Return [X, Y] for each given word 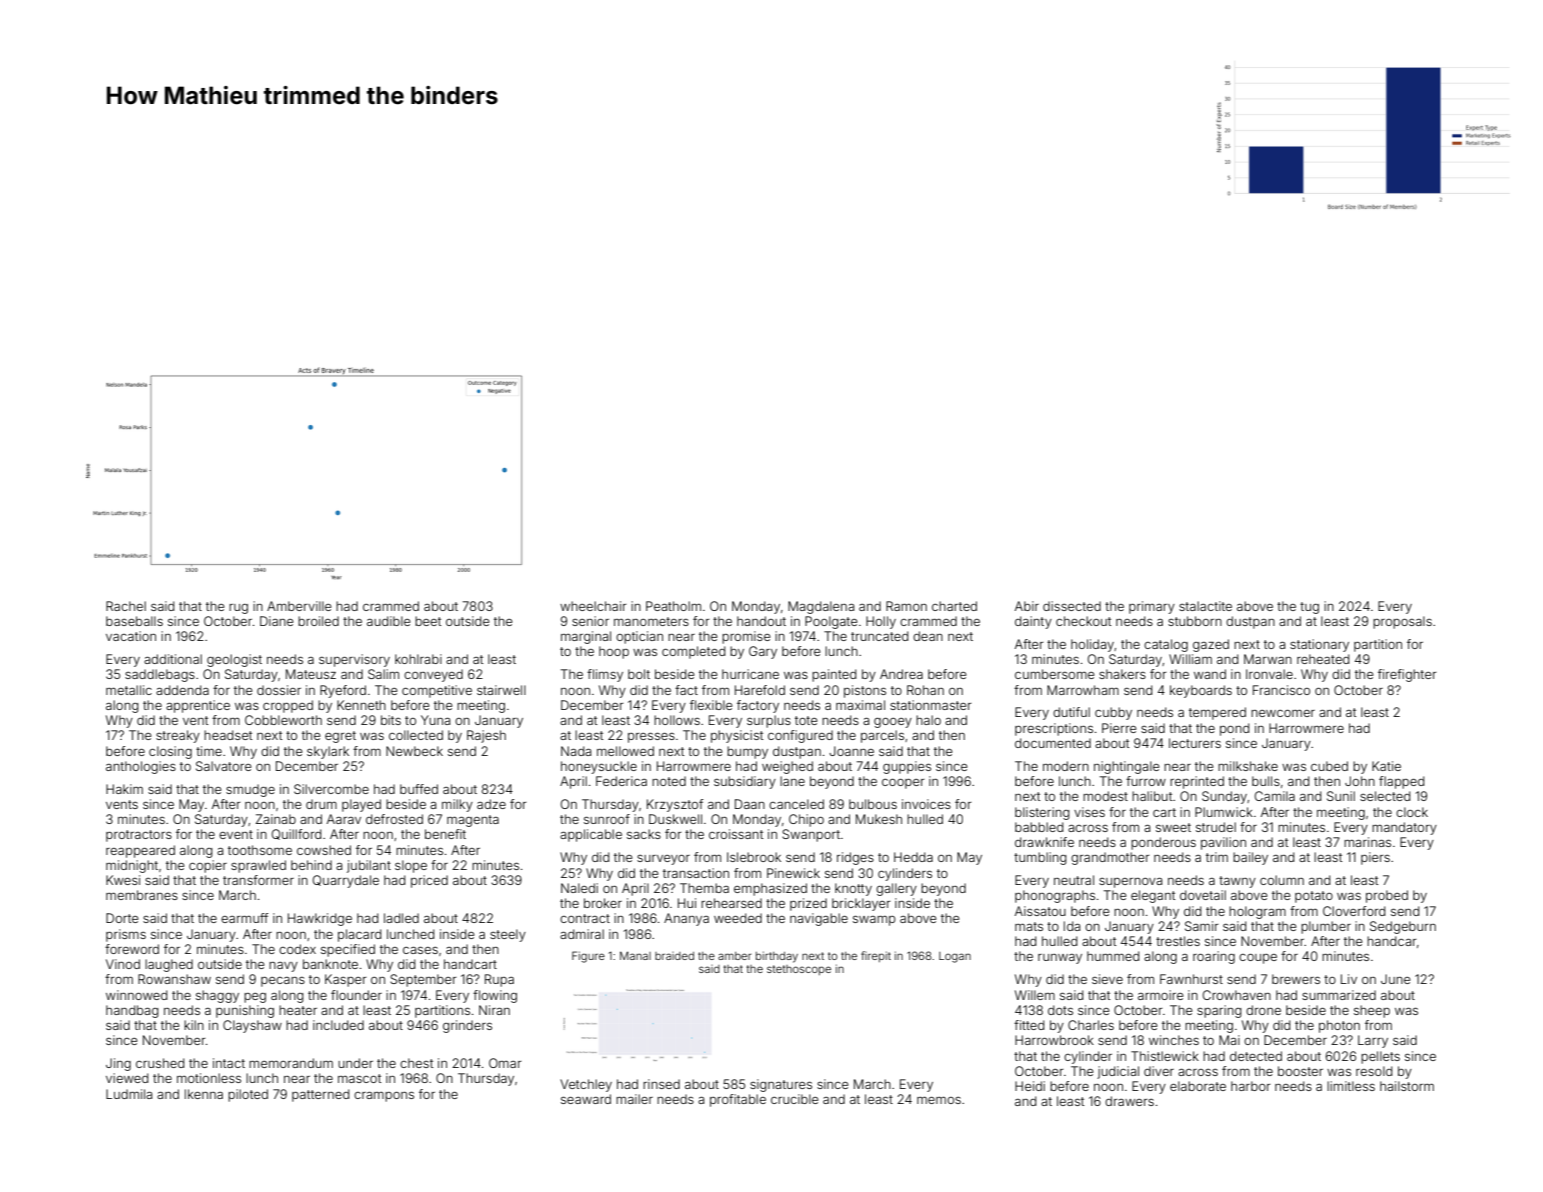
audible [389, 621]
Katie [1386, 766]
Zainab [276, 819]
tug [1309, 608]
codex [297, 949]
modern [1066, 766]
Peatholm [673, 606]
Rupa [499, 980]
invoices [926, 804]
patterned [320, 1095]
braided [674, 956]
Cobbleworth [283, 720]
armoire [1161, 995]
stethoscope [799, 970]
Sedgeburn [1403, 927]
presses [651, 737]
